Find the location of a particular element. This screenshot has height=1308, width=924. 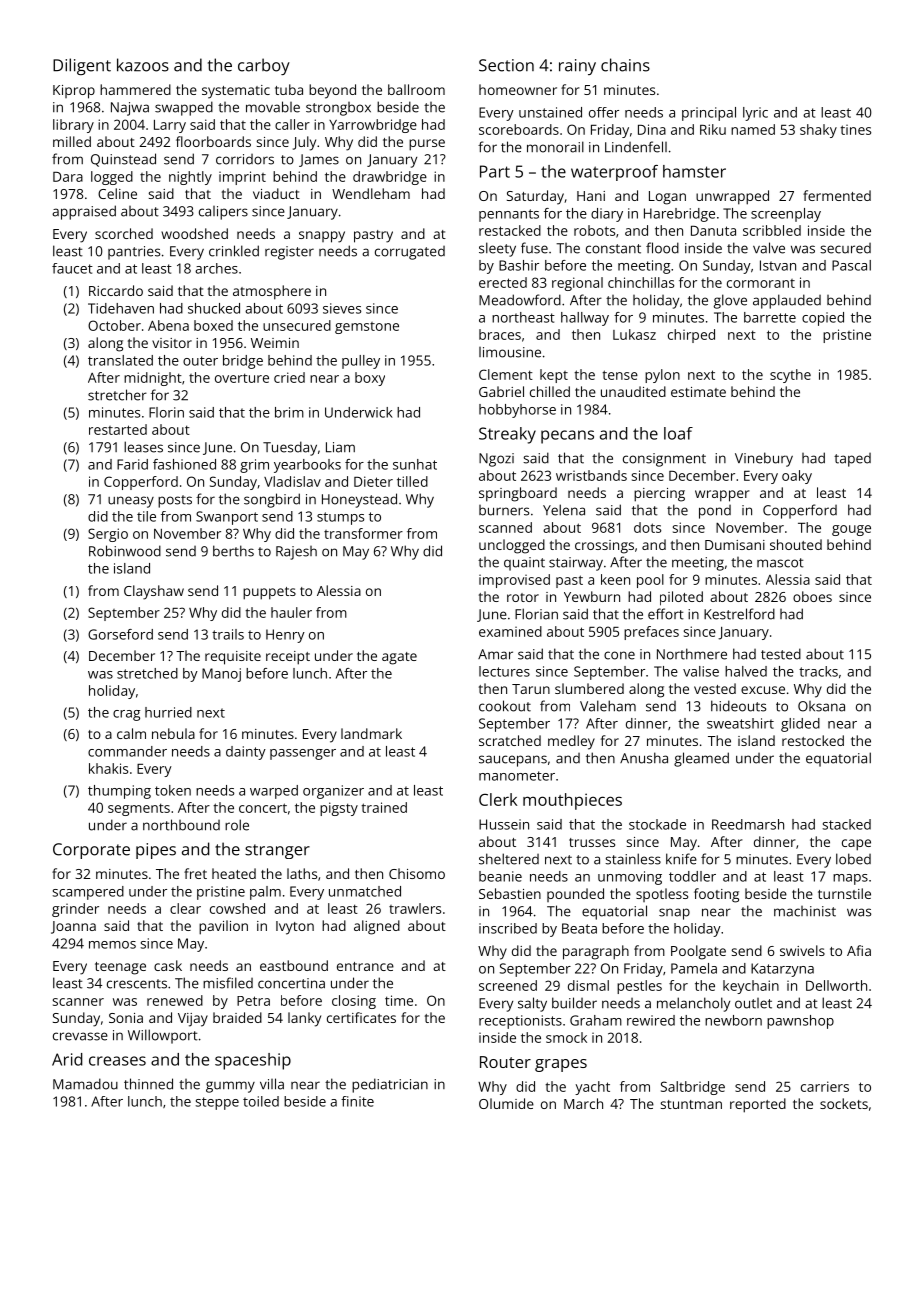

tines is located at coordinates (855, 130).
